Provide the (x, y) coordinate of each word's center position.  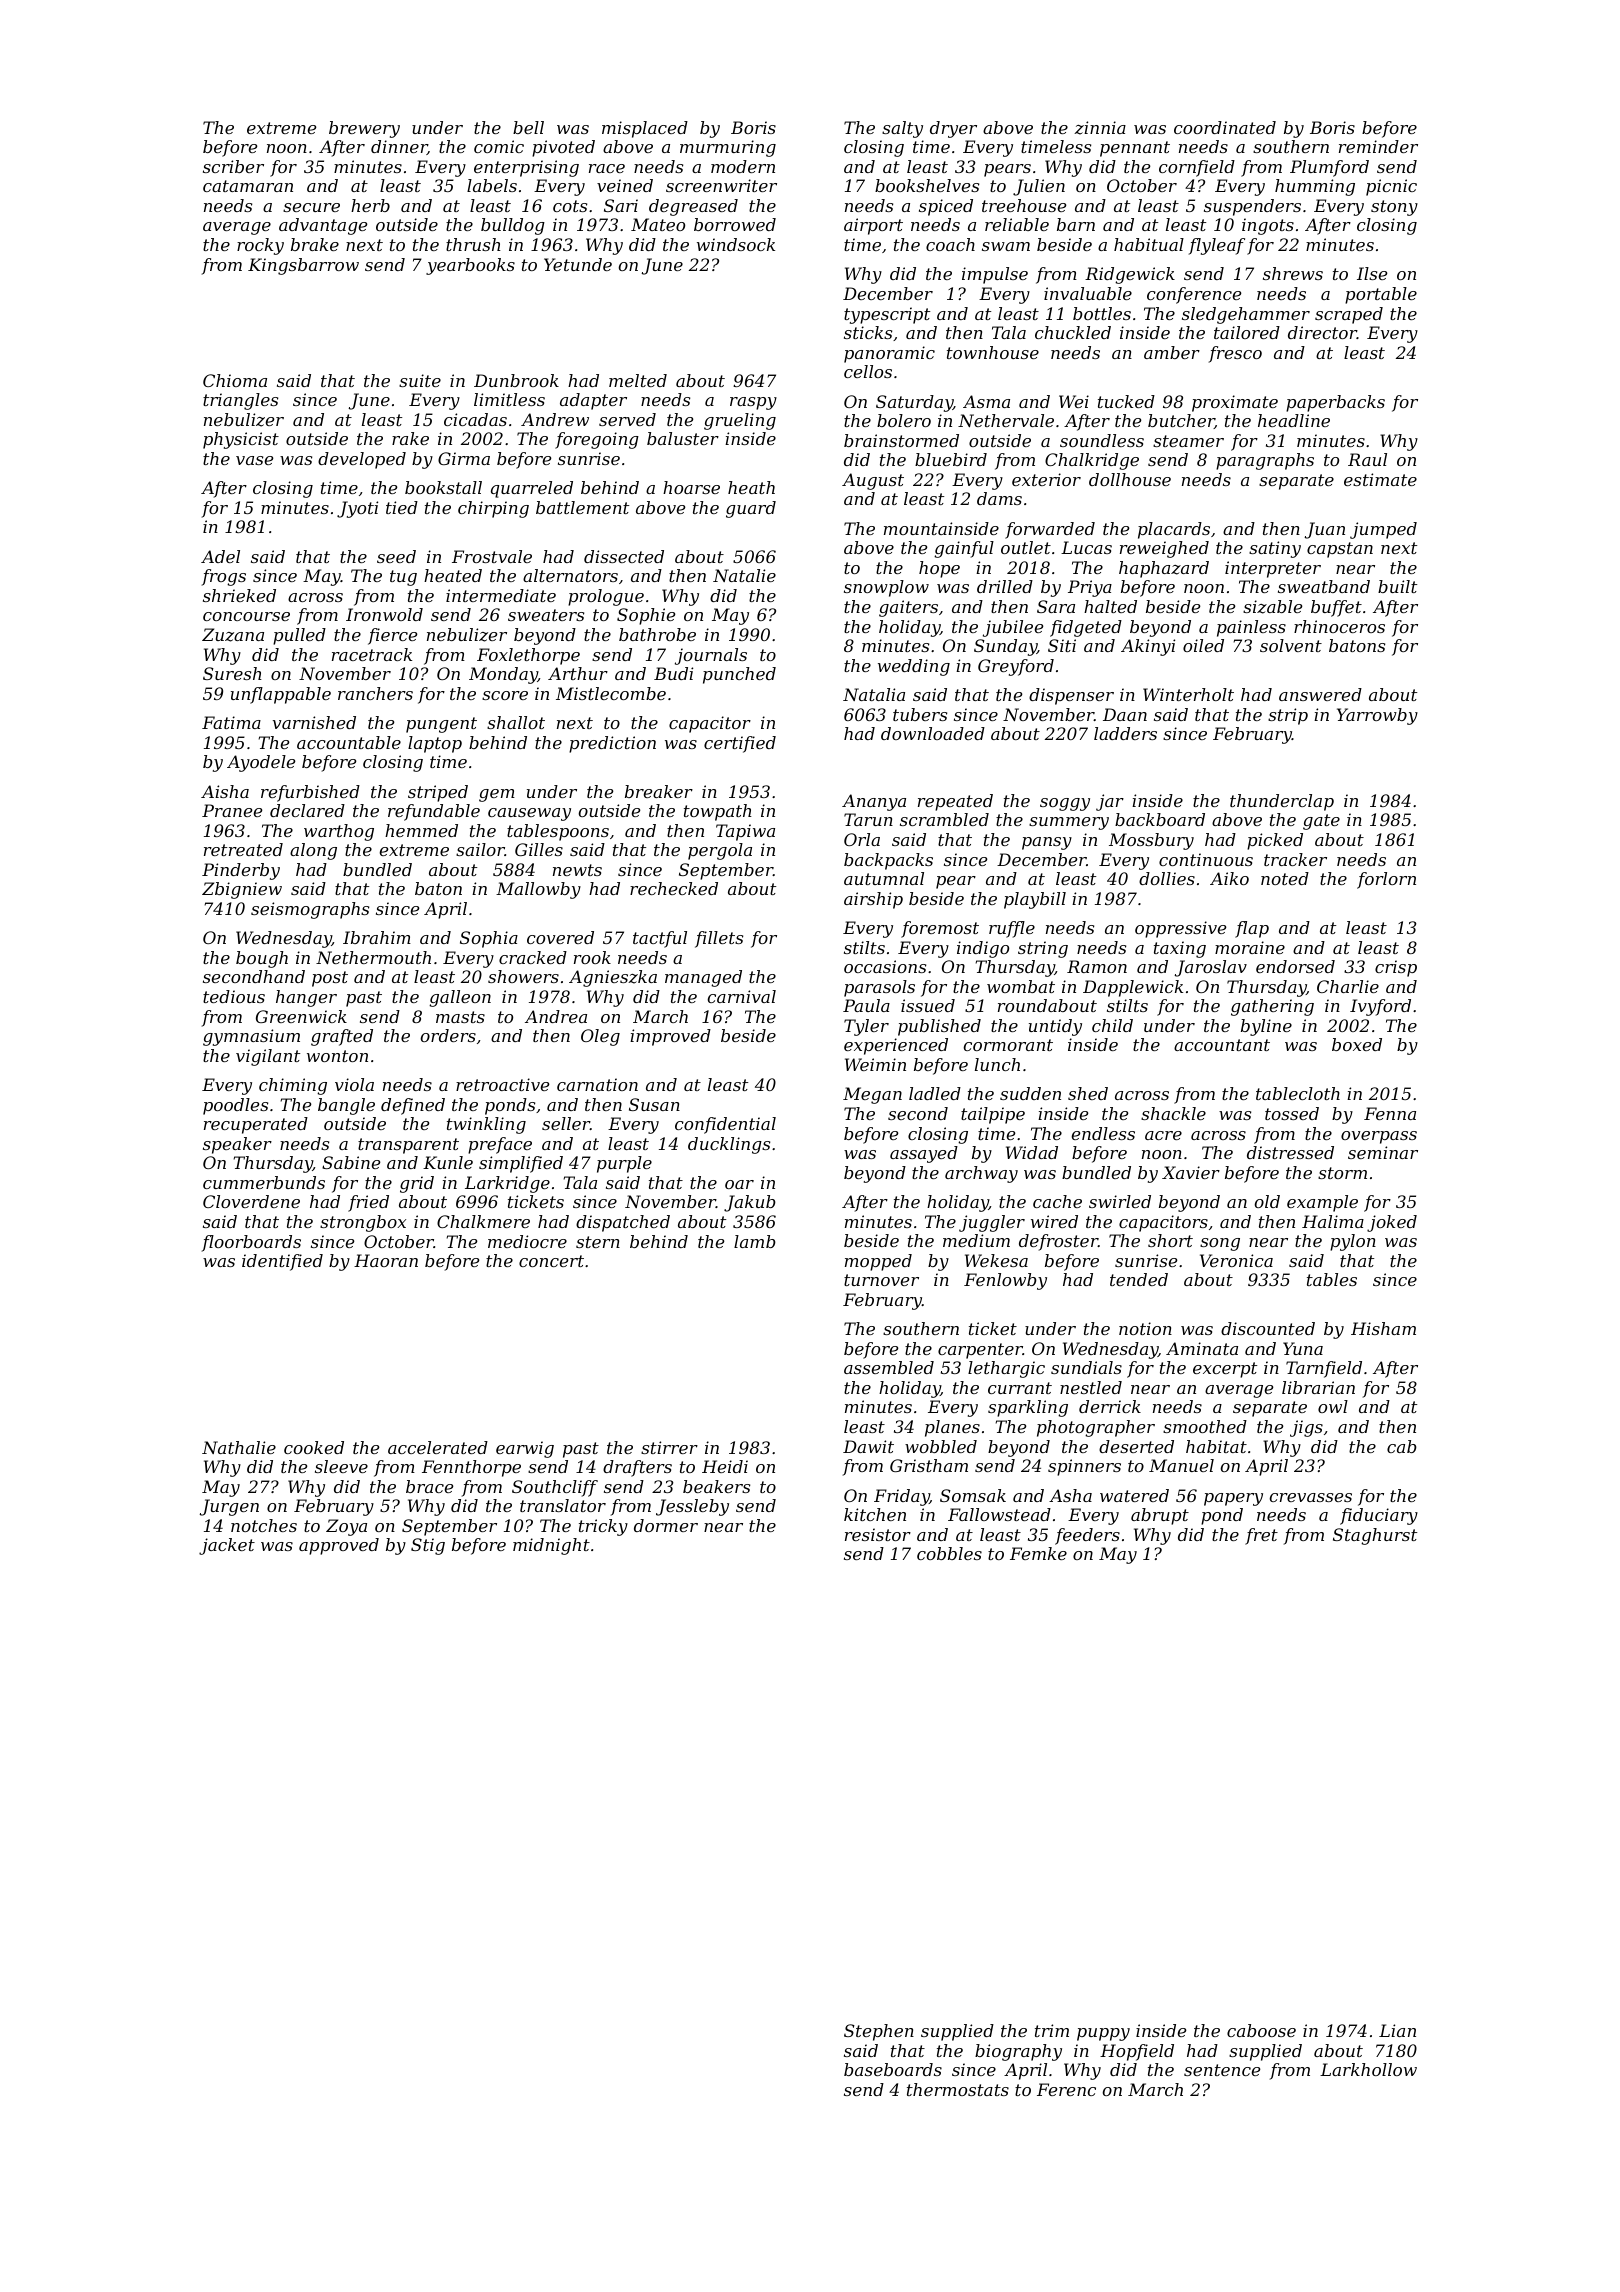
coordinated (1225, 127)
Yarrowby (1377, 716)
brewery (364, 129)
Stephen (879, 2032)
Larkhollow (1368, 2069)
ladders (1125, 733)
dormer (666, 1525)
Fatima (231, 722)
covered (560, 937)
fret (1261, 1536)
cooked (314, 1447)
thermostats (958, 2089)
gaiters (908, 608)
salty (902, 129)
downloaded (933, 733)
